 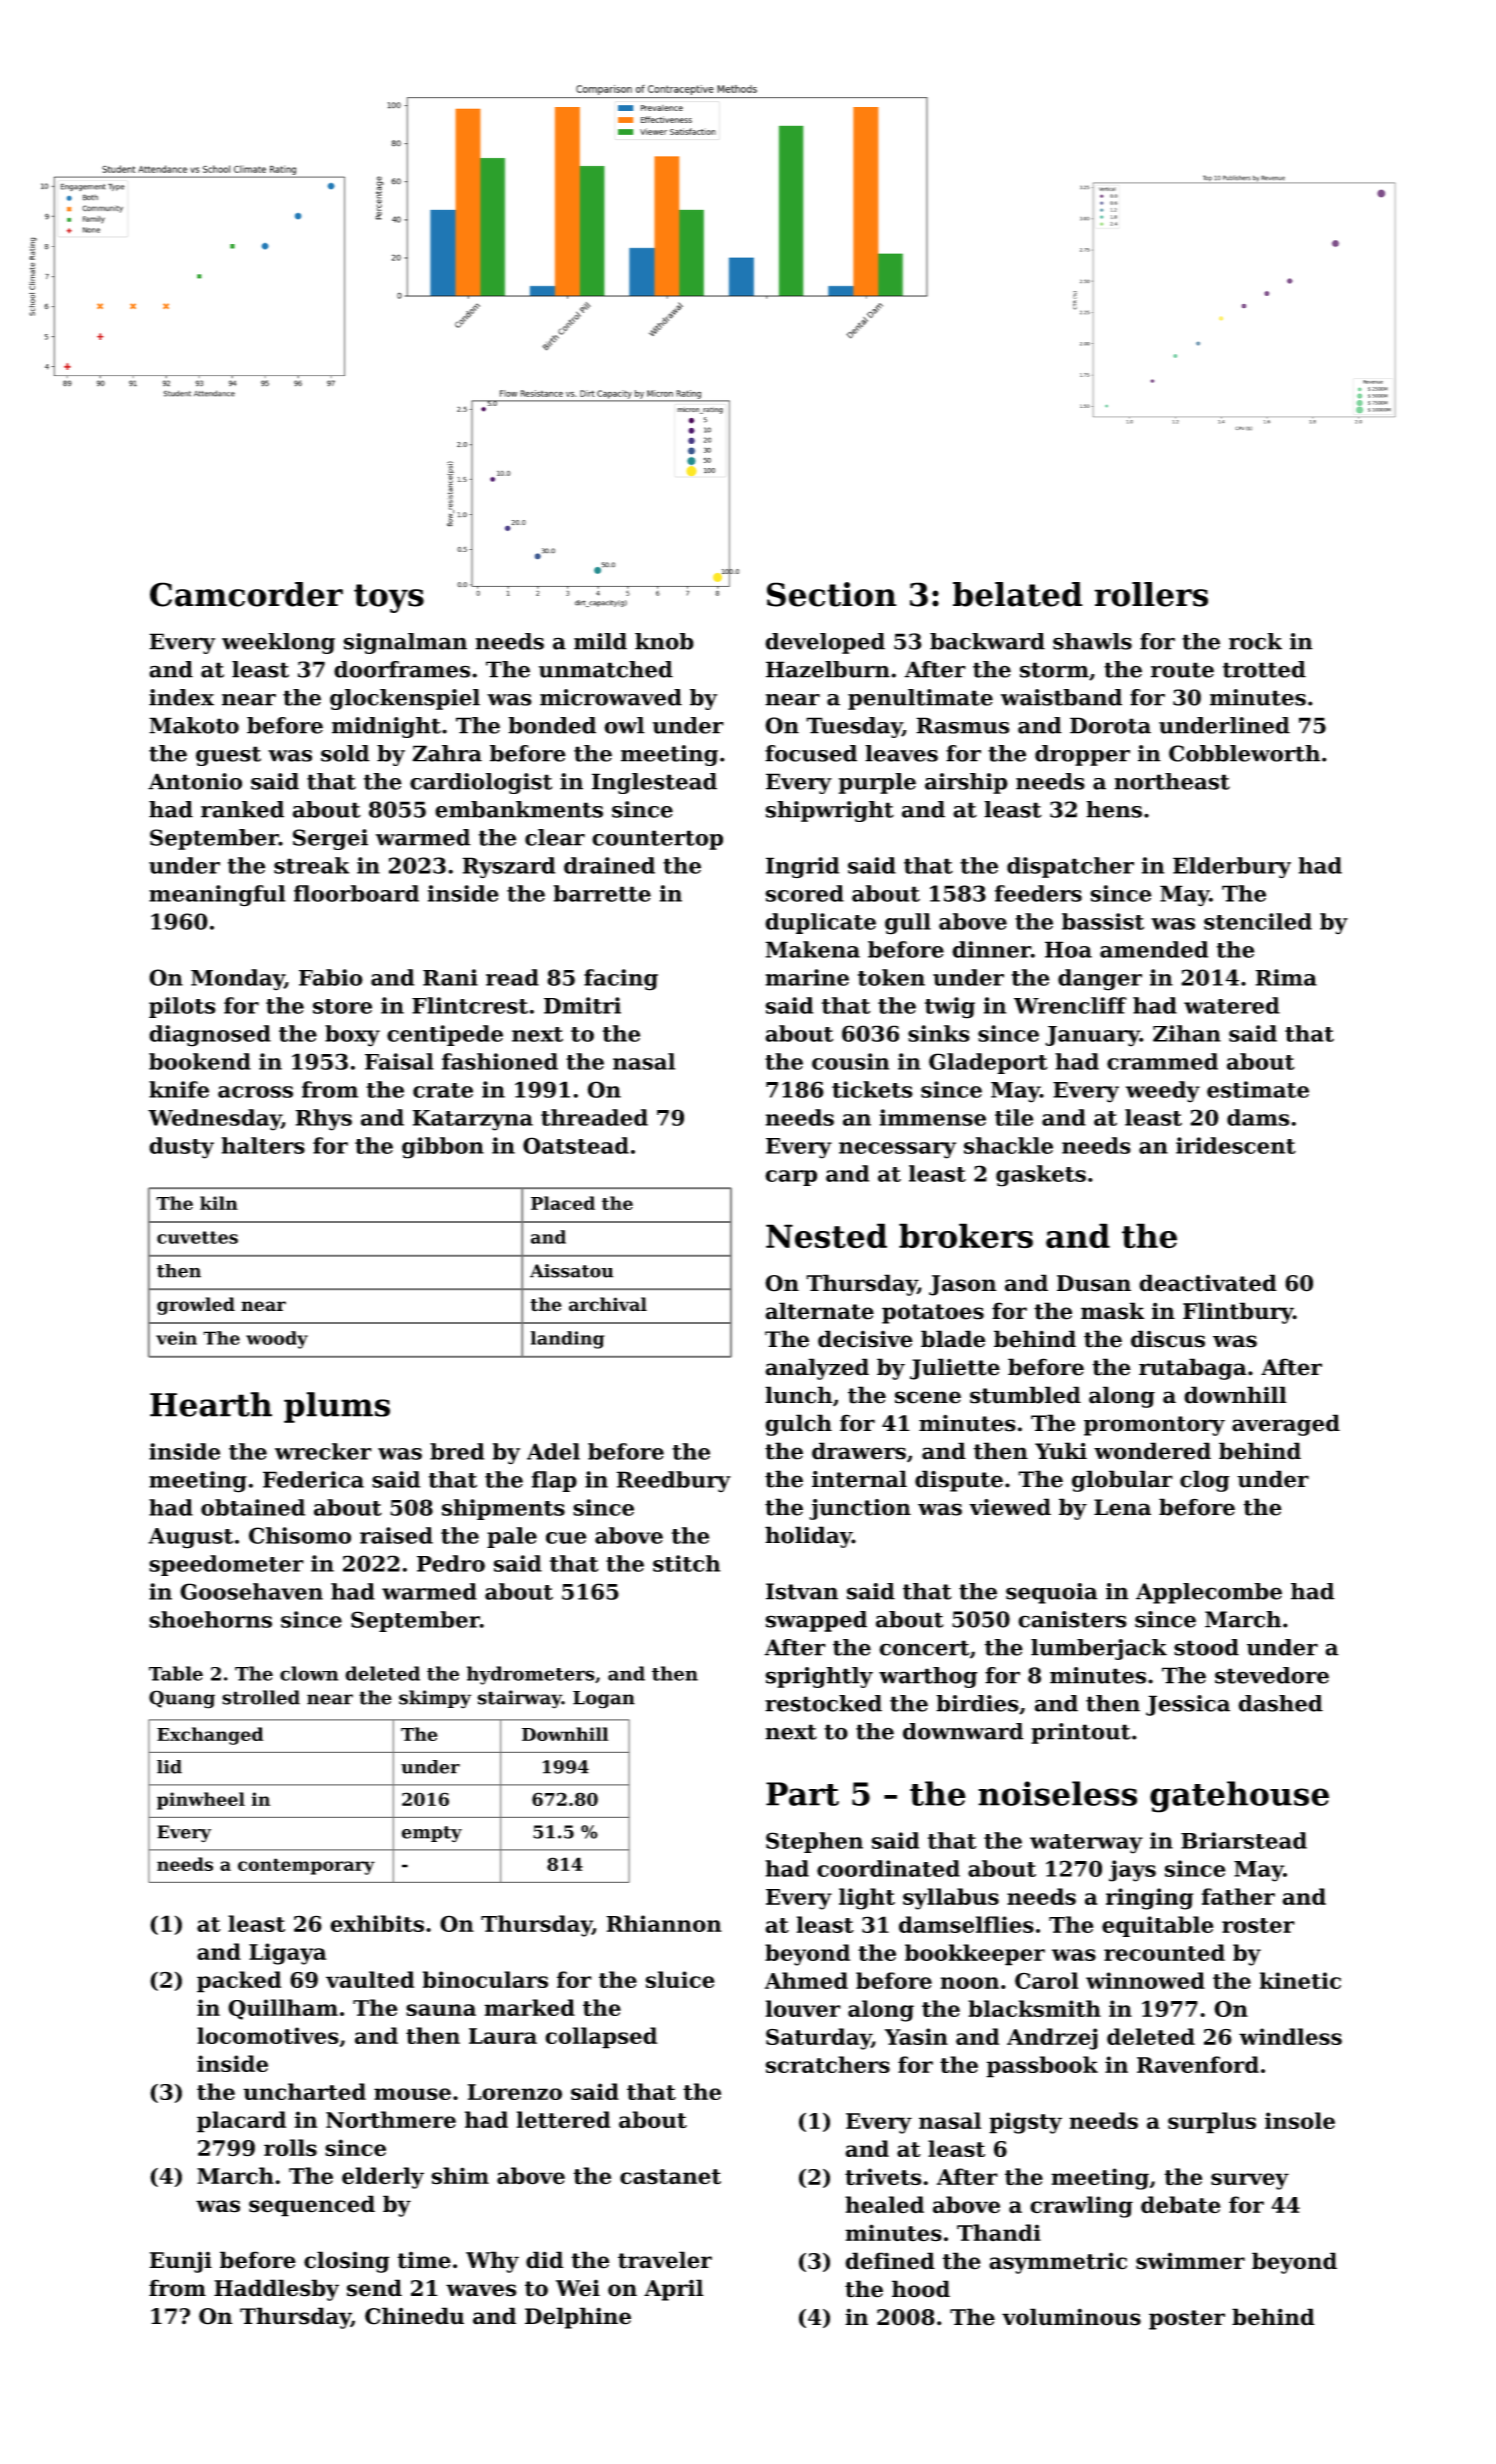 What do you see at coordinates (242, 809) in the image?
I see `ranked` at bounding box center [242, 809].
